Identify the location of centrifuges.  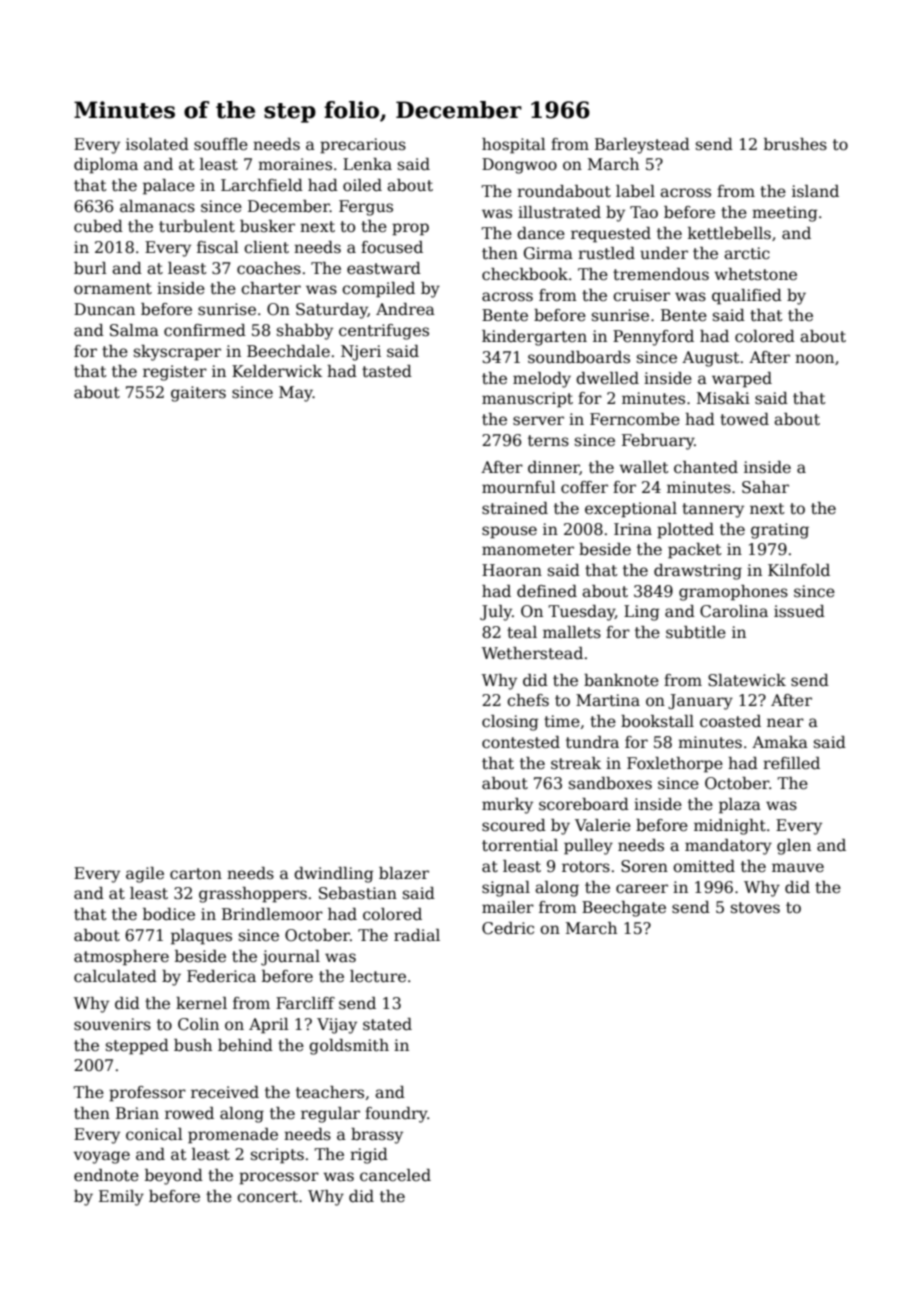
(384, 332).
